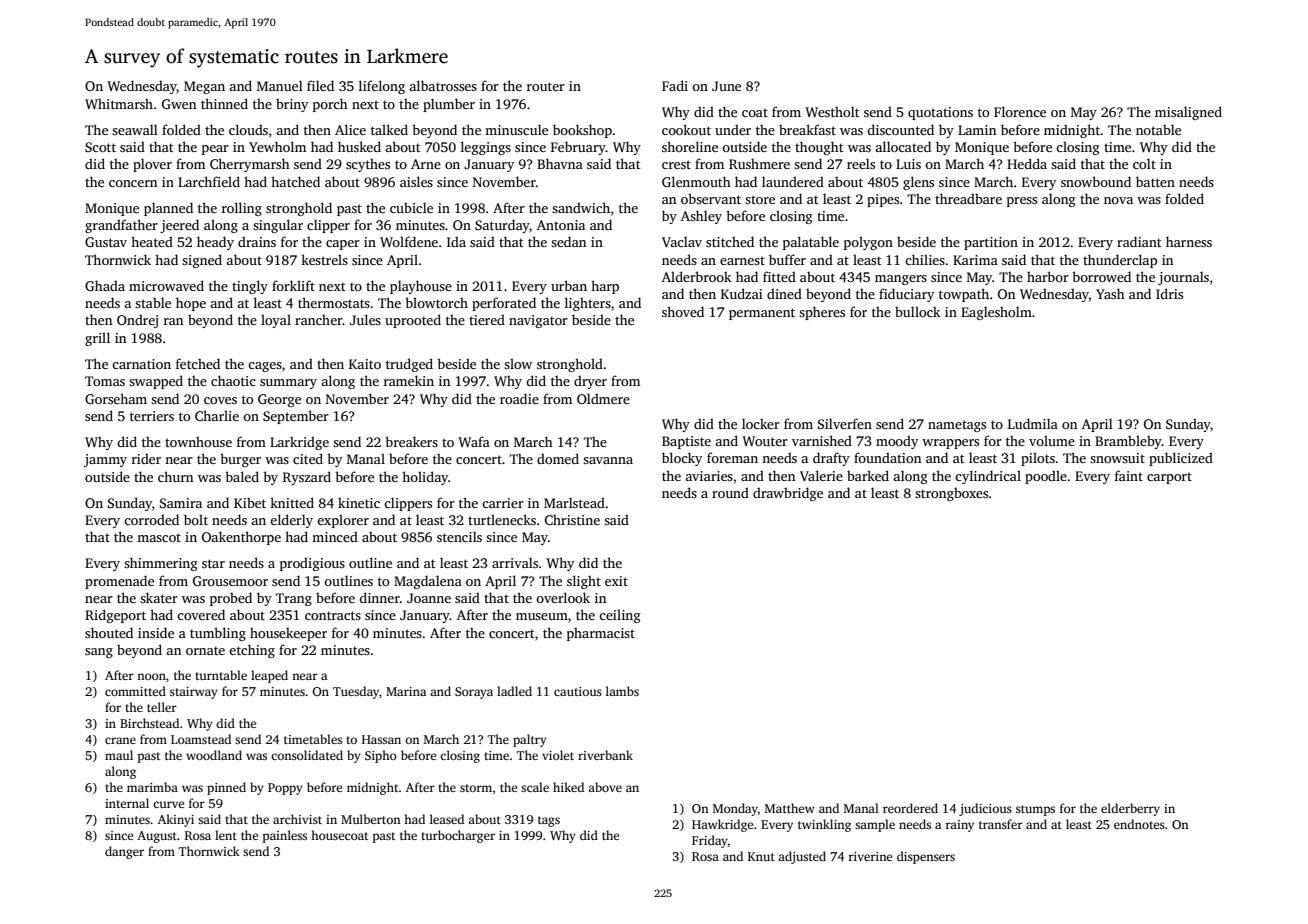 The width and height of the screenshot is (1308, 924). What do you see at coordinates (582, 131) in the screenshot?
I see `bookshop` at bounding box center [582, 131].
